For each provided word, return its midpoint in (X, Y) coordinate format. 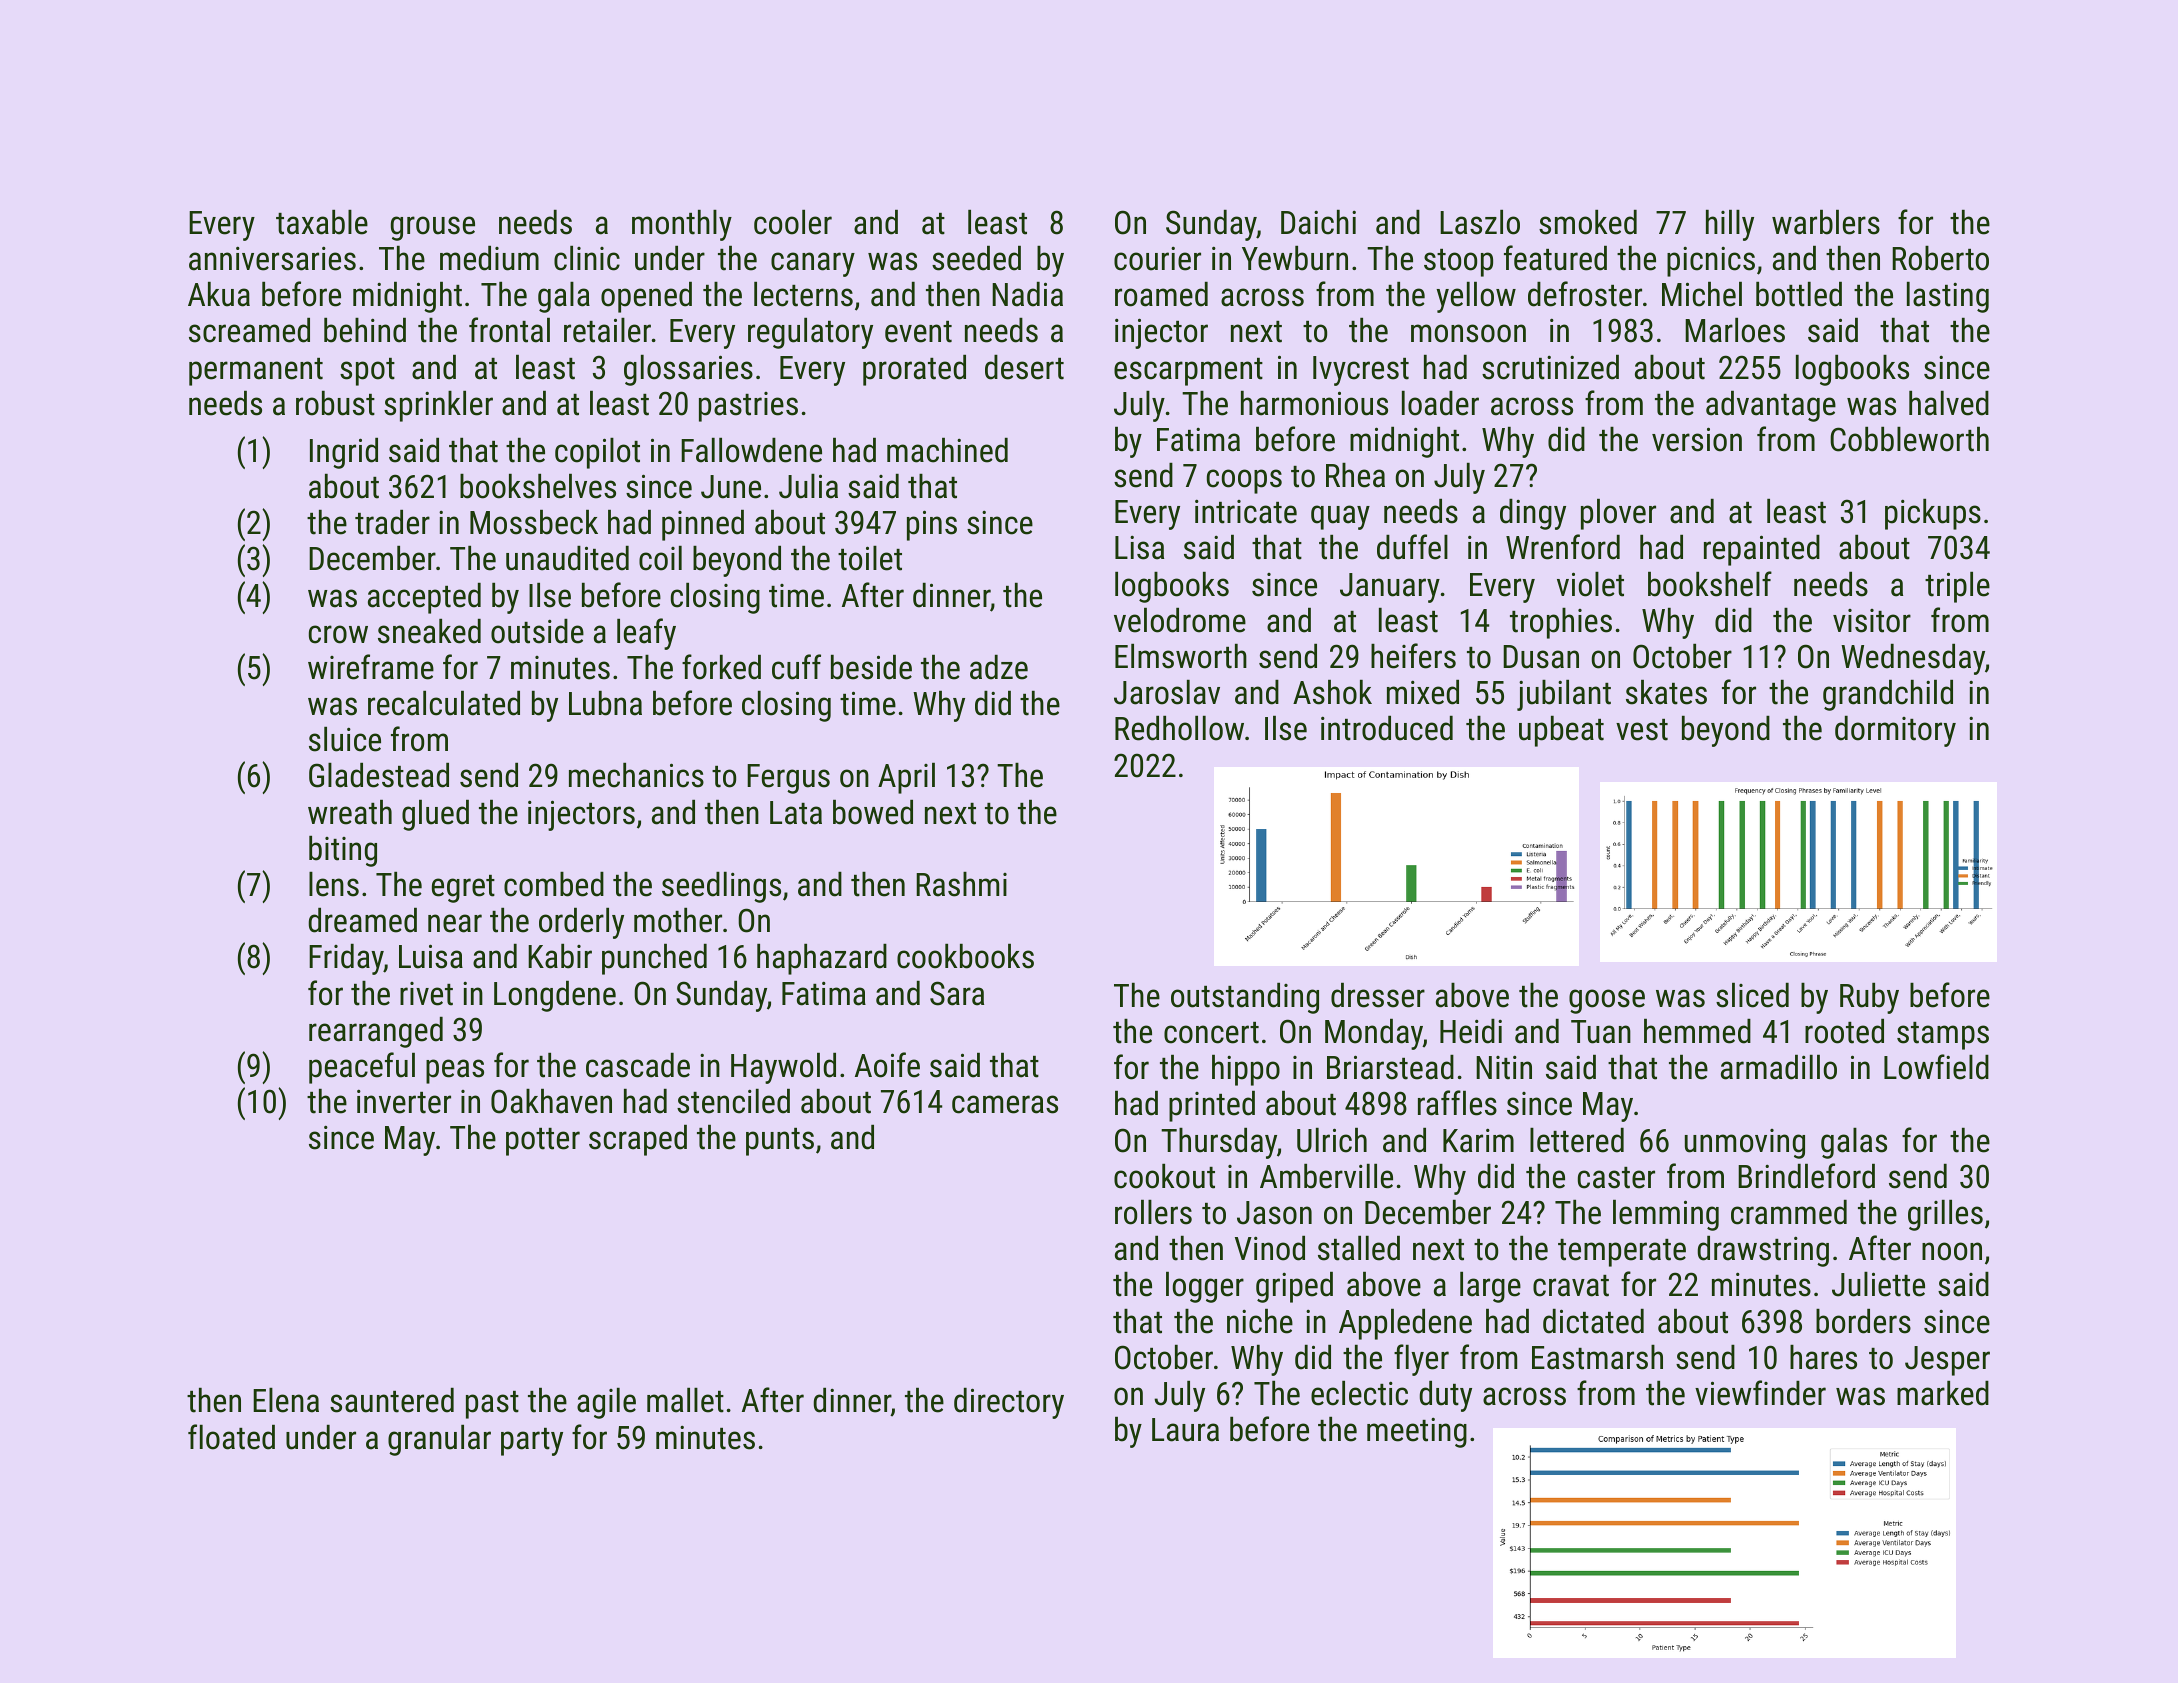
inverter (404, 1102)
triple (1957, 587)
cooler (793, 222)
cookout (1164, 1176)
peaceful (362, 1068)
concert (1211, 1033)
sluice (345, 739)
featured (1555, 258)
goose (1607, 1001)
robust (335, 403)
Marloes (1735, 330)
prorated (914, 370)
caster (1616, 1178)
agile (606, 1403)
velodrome (1180, 620)
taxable (322, 222)
